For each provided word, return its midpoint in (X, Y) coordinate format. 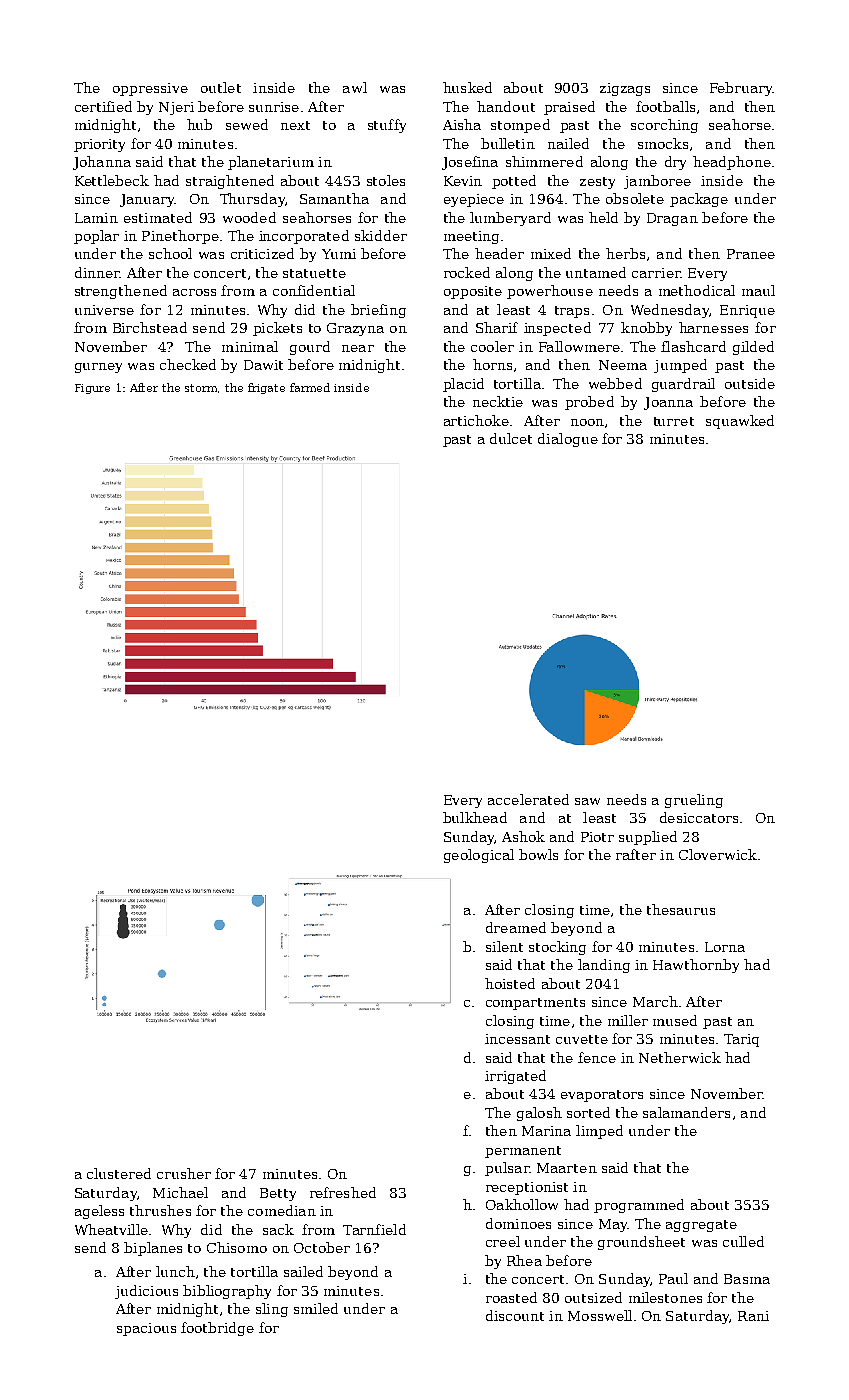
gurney (98, 368)
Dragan (672, 219)
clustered (119, 1173)
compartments (535, 1004)
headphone (732, 163)
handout (506, 106)
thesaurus (681, 909)
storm (201, 388)
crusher (184, 1173)
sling (272, 1310)
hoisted (510, 983)
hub (199, 124)
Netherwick (680, 1057)
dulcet (511, 438)
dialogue (568, 440)
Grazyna (355, 329)
